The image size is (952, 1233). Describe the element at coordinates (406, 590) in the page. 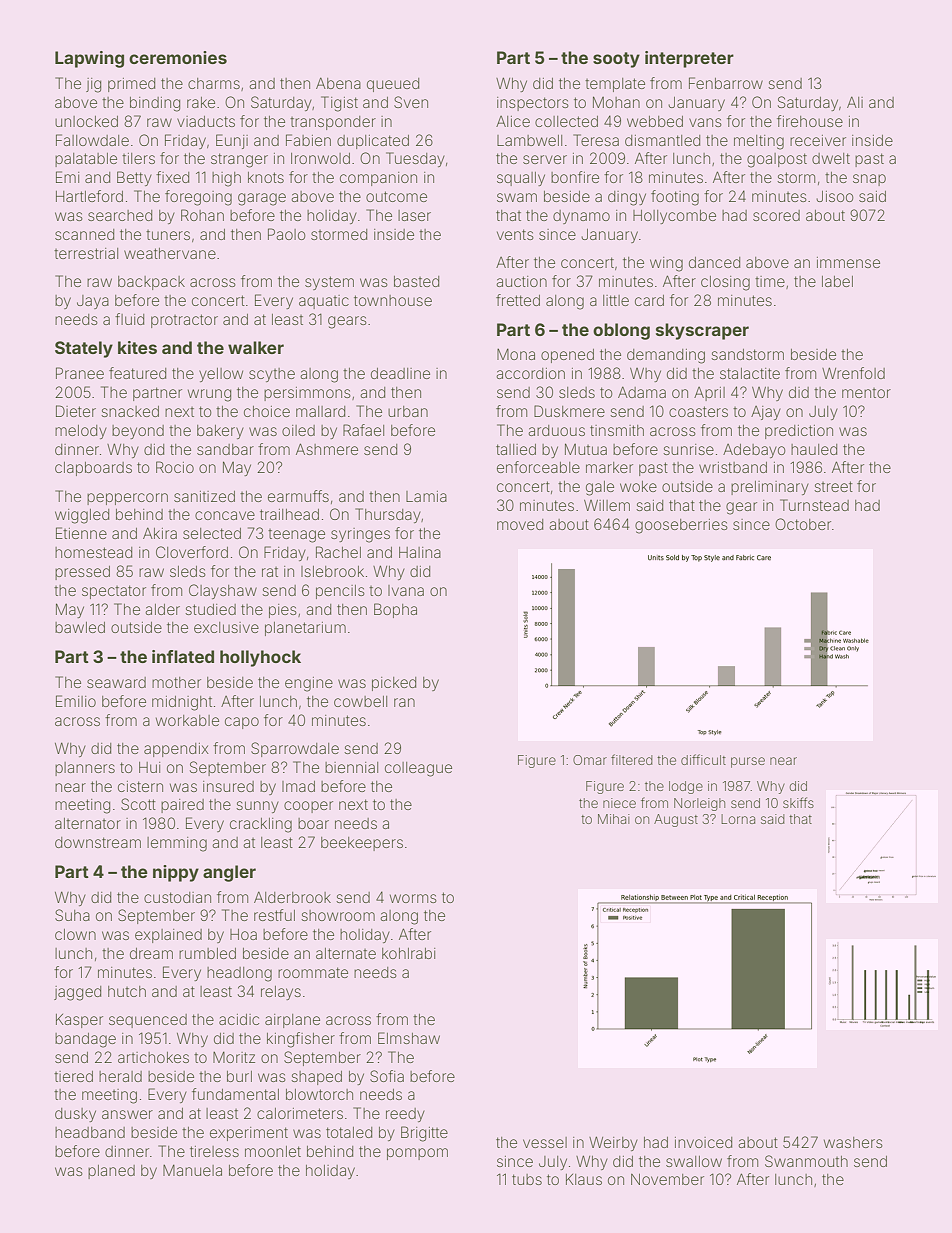

I see `Ivana` at that location.
